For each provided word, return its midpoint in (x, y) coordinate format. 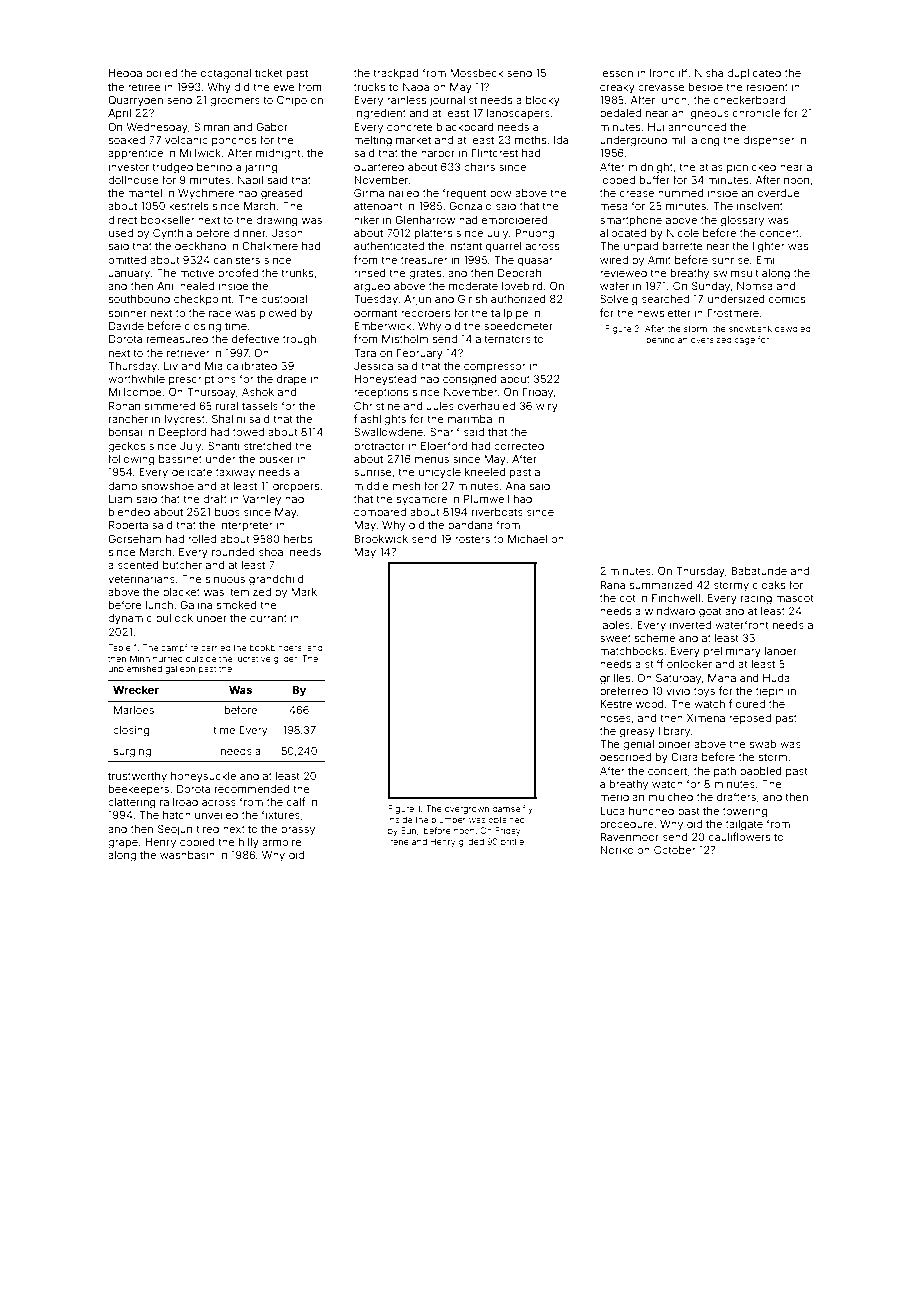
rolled (202, 539)
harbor (438, 153)
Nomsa (755, 286)
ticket (269, 73)
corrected (519, 446)
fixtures (280, 814)
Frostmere (733, 313)
